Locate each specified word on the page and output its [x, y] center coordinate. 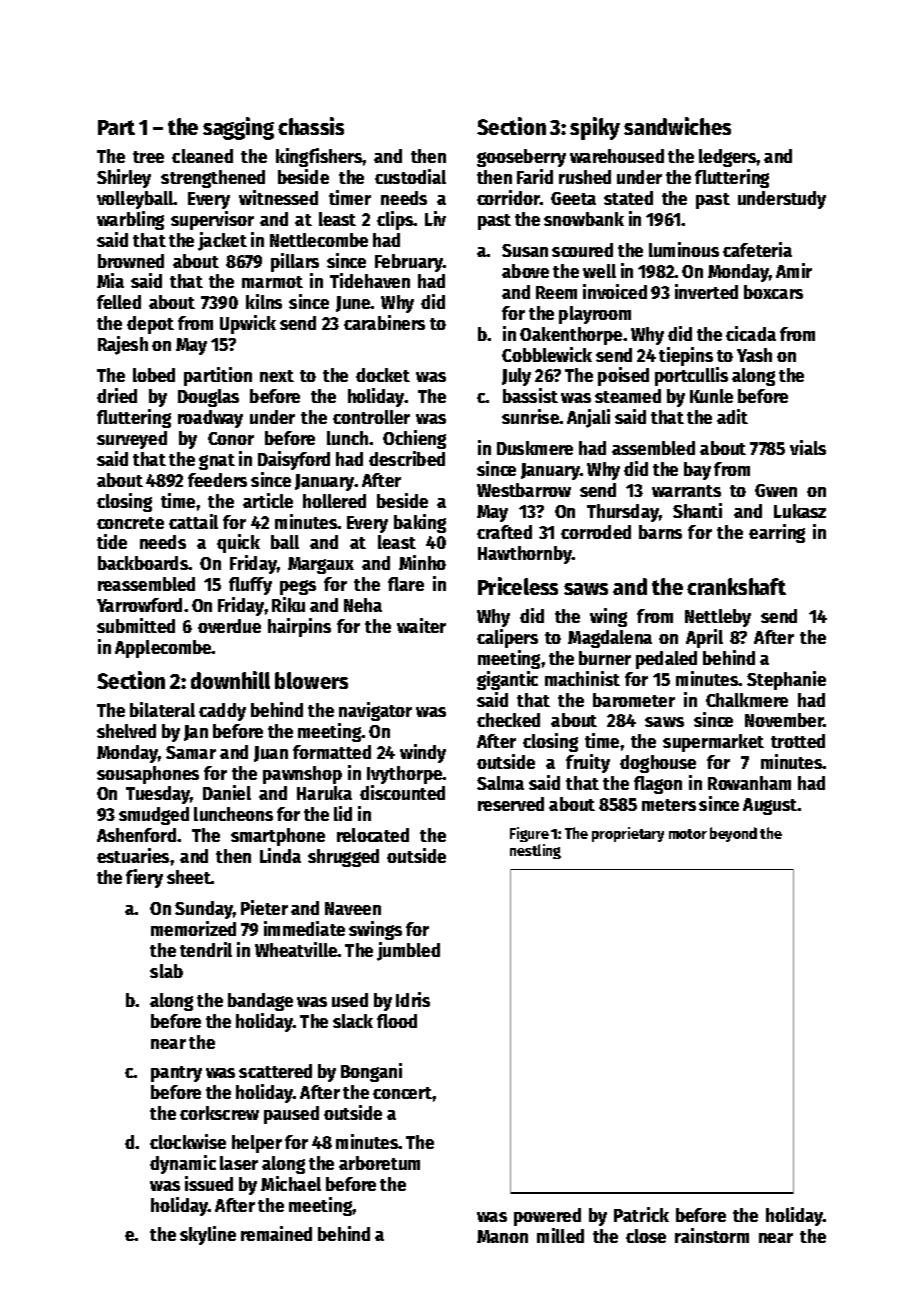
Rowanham [749, 783]
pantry [176, 1074]
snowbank [584, 219]
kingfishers [319, 157]
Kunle [711, 396]
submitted [136, 625]
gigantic [507, 680]
